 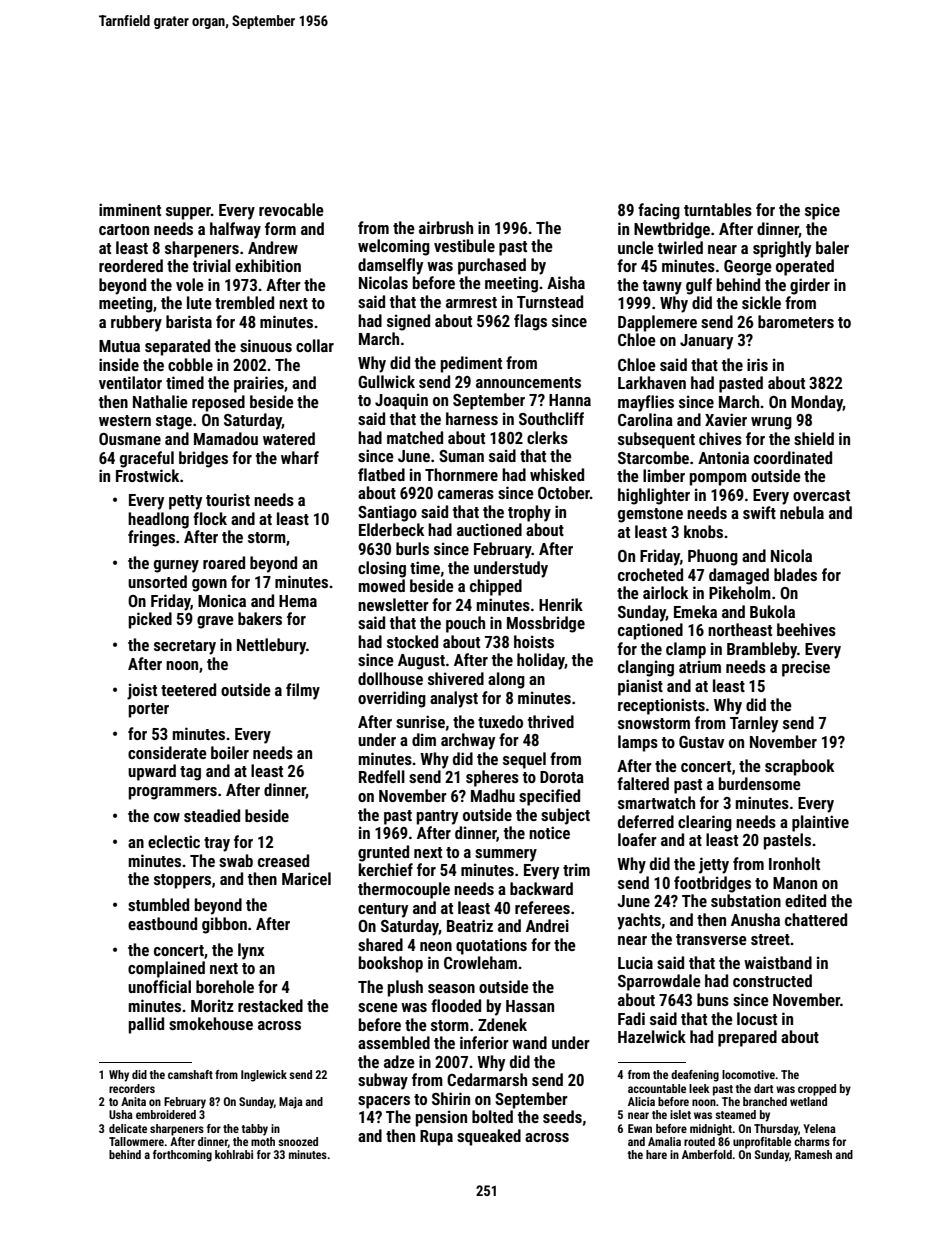 What do you see at coordinates (136, 323) in the image?
I see `rubbery` at bounding box center [136, 323].
